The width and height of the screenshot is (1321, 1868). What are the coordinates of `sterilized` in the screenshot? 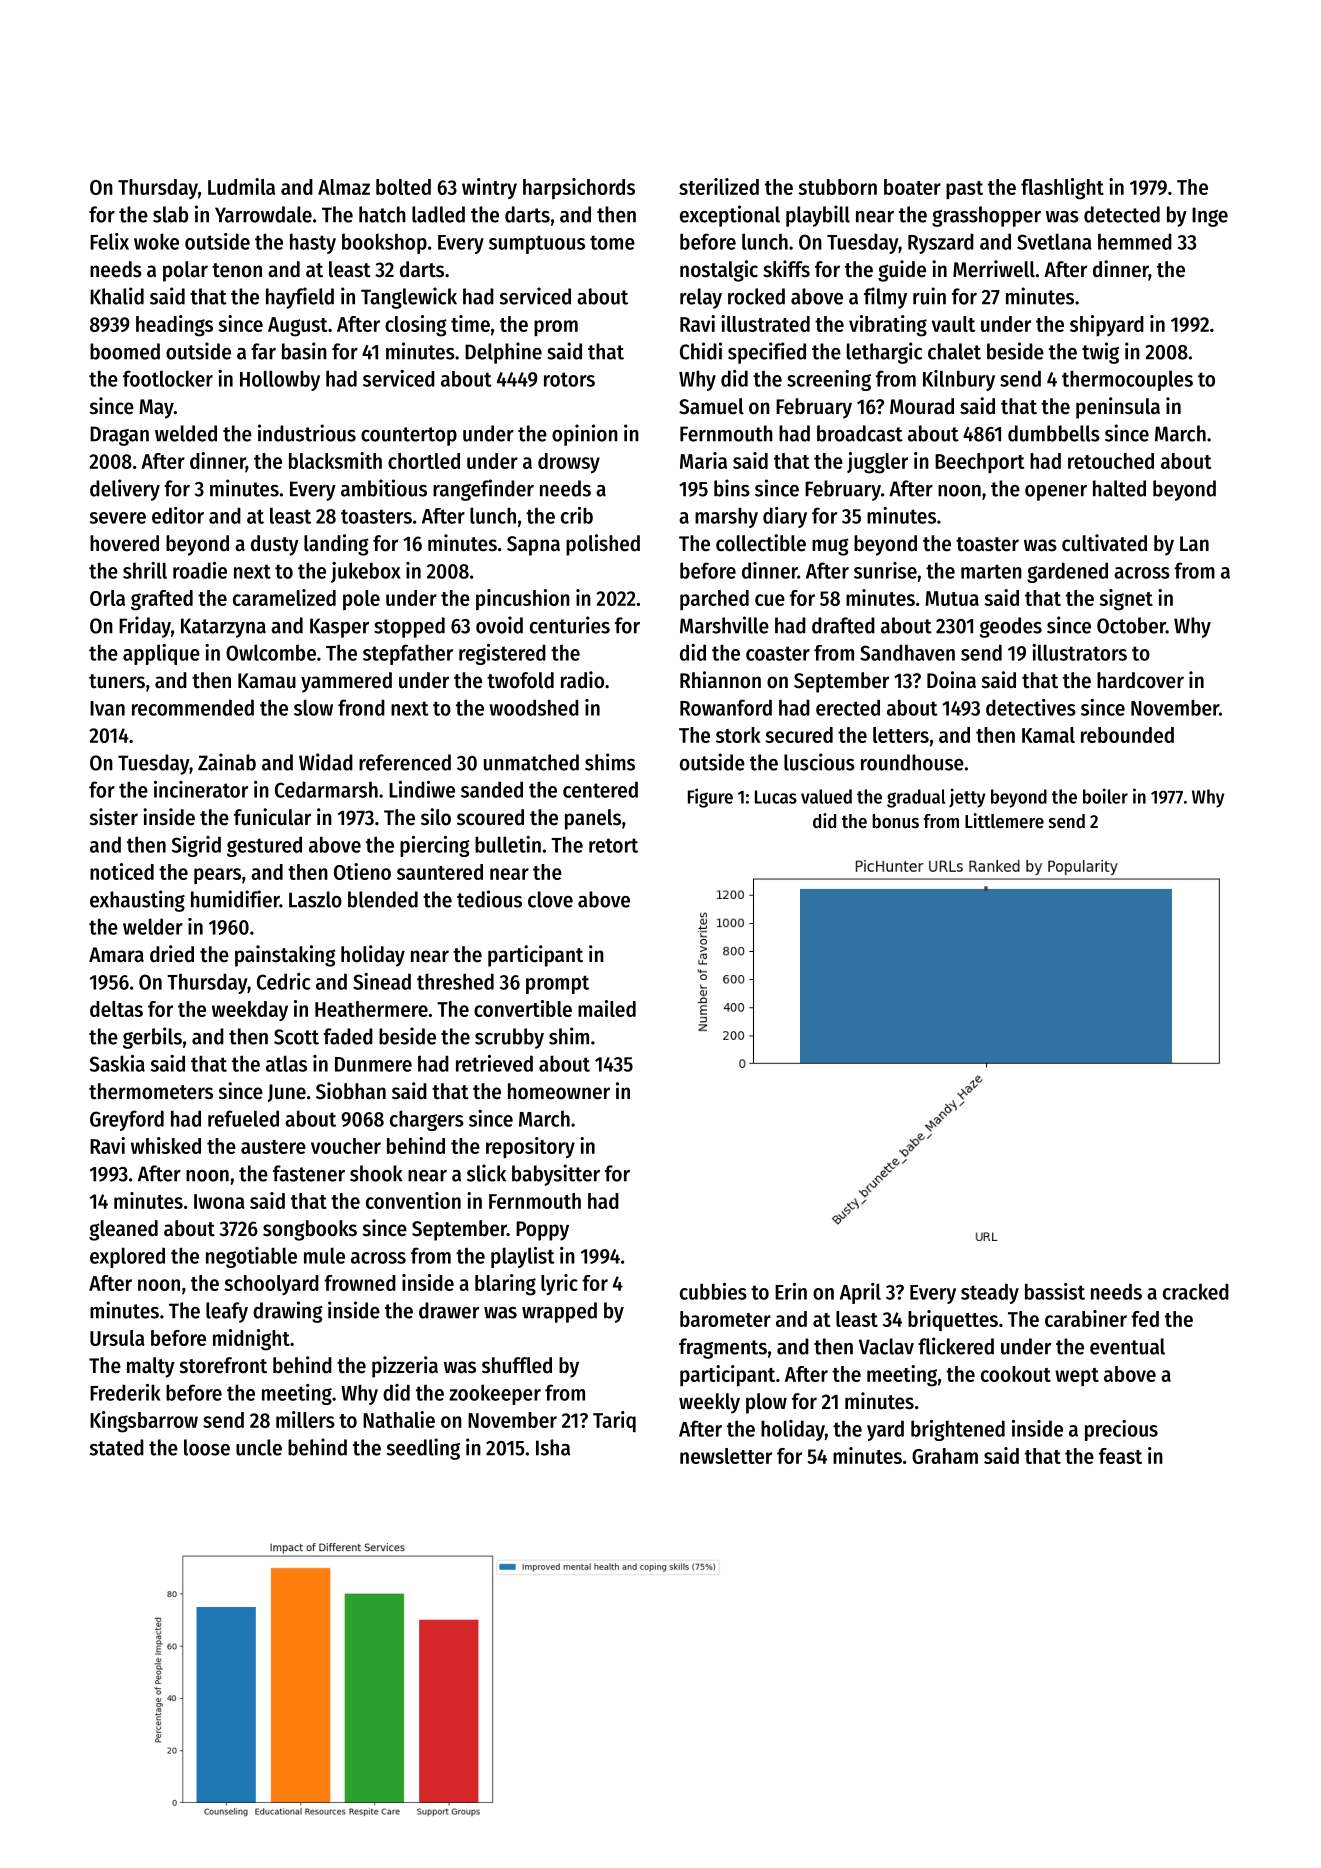 It's located at (719, 186).
